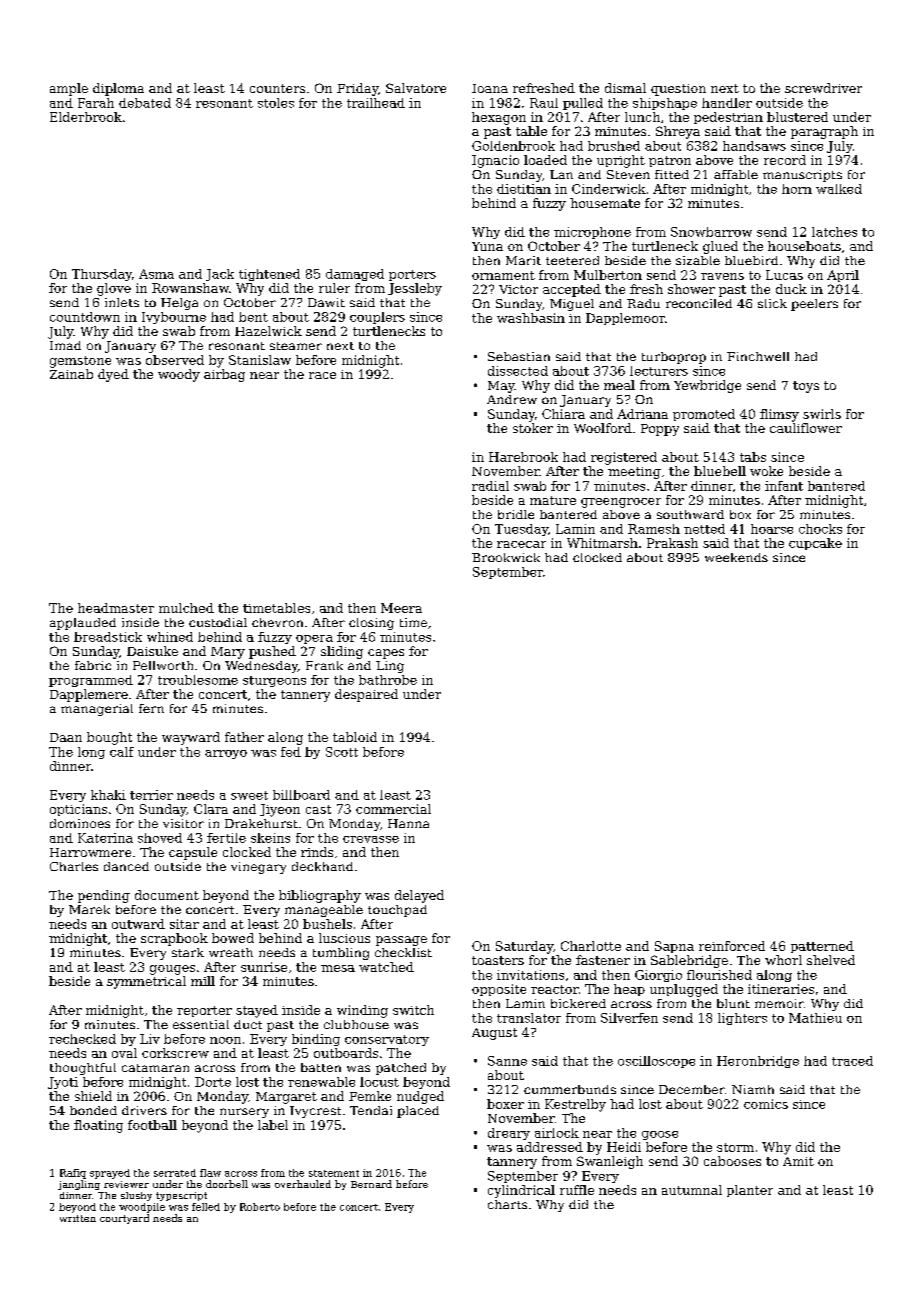 This screenshot has width=924, height=1308. What do you see at coordinates (63, 1083) in the screenshot?
I see `Jyoti` at bounding box center [63, 1083].
